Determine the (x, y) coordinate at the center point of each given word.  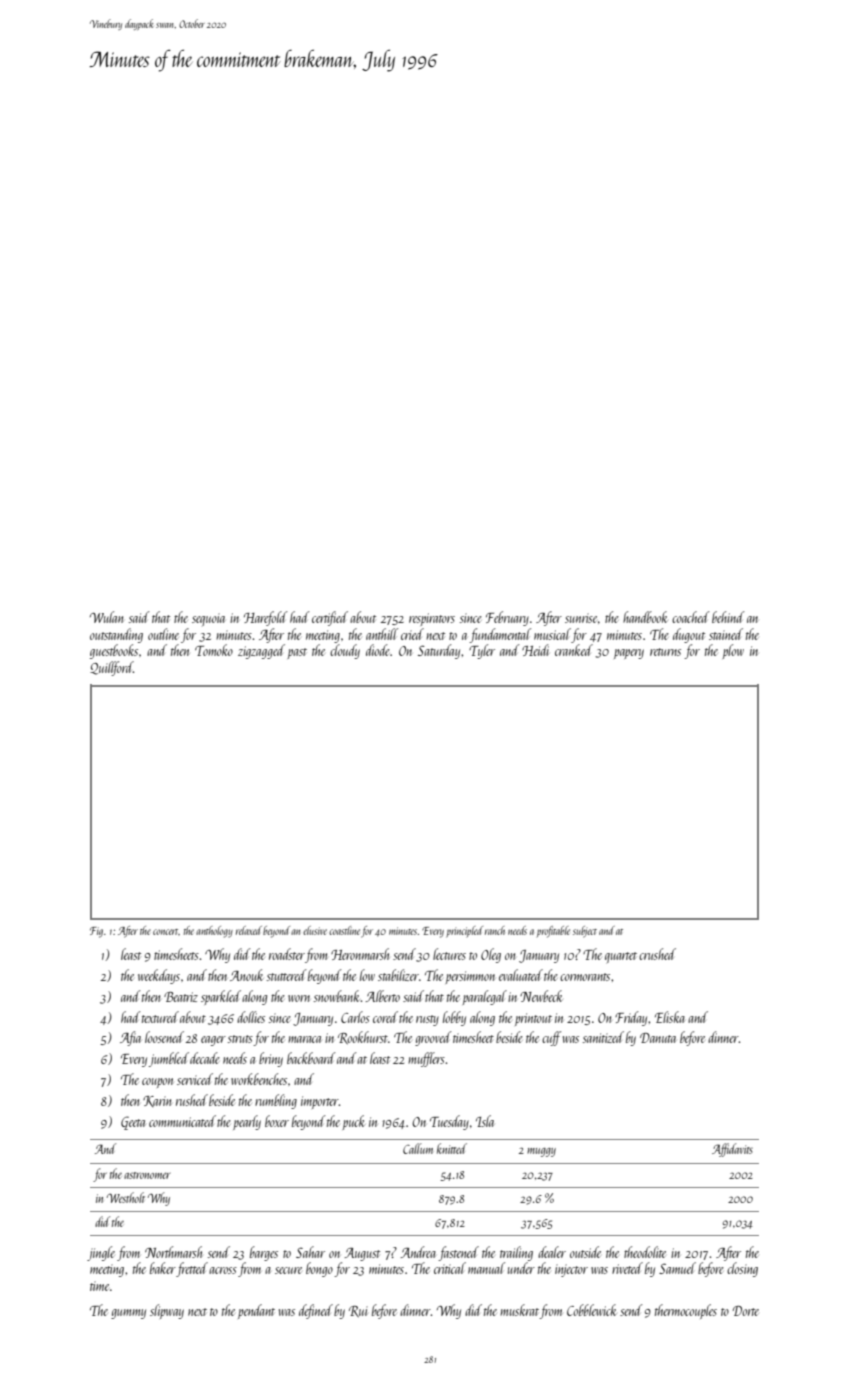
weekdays (159, 976)
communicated (182, 1121)
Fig (96, 932)
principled (464, 931)
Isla (485, 1121)
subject (585, 932)
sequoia (208, 619)
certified (330, 618)
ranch (495, 930)
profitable (553, 932)
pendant (256, 1311)
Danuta (658, 1038)
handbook (645, 617)
